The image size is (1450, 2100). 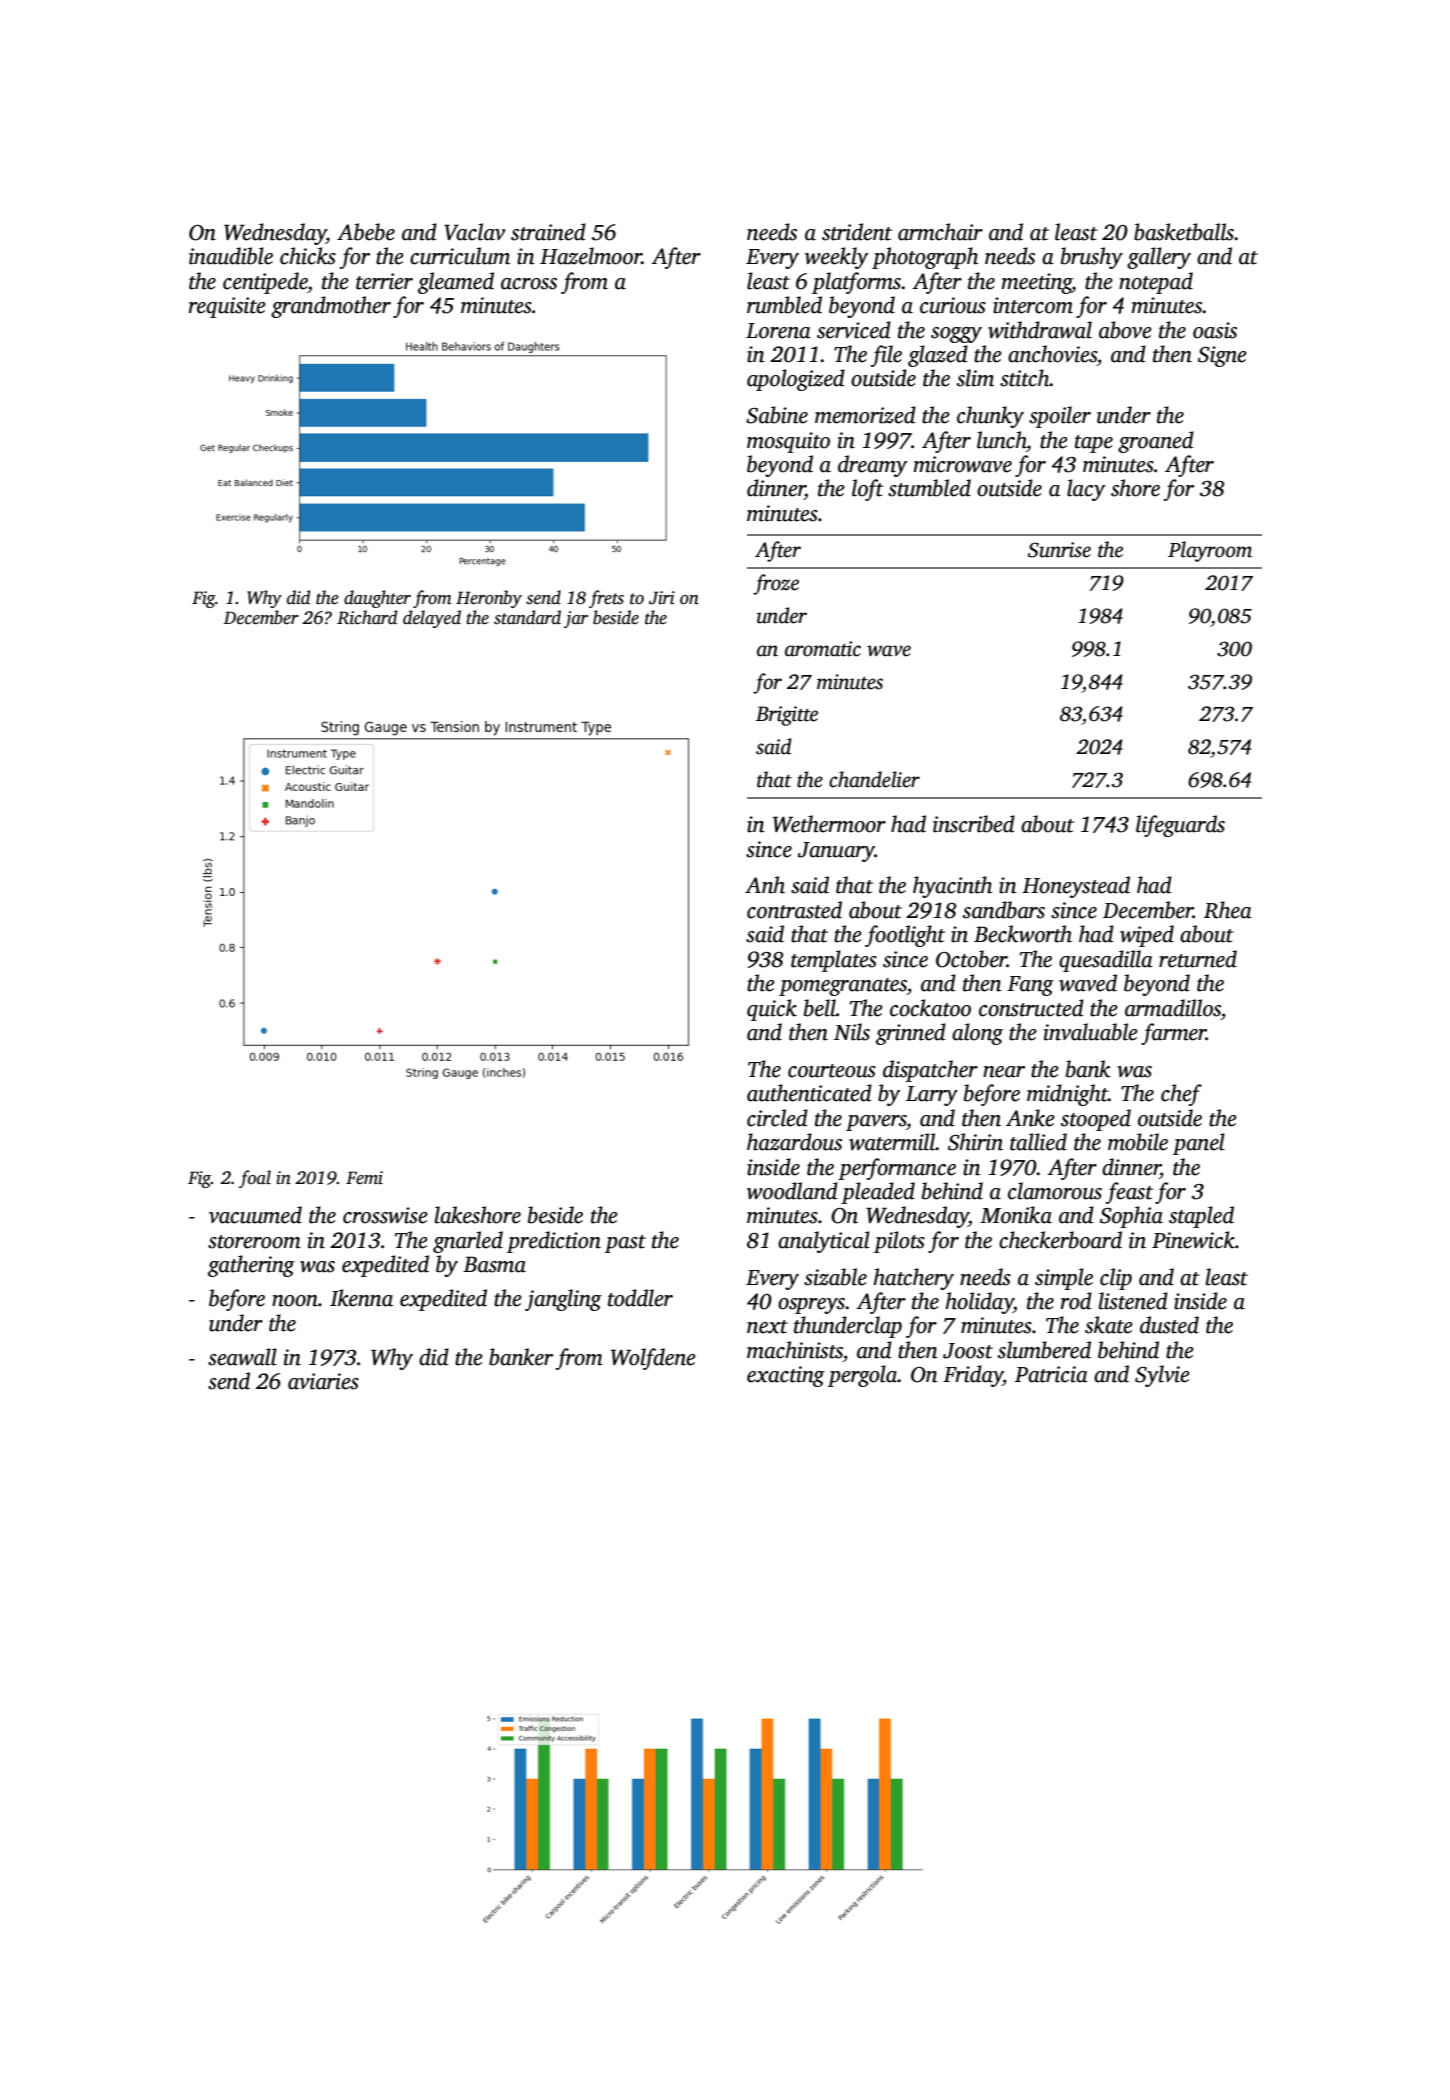 I want to click on seawall, so click(x=242, y=1357).
